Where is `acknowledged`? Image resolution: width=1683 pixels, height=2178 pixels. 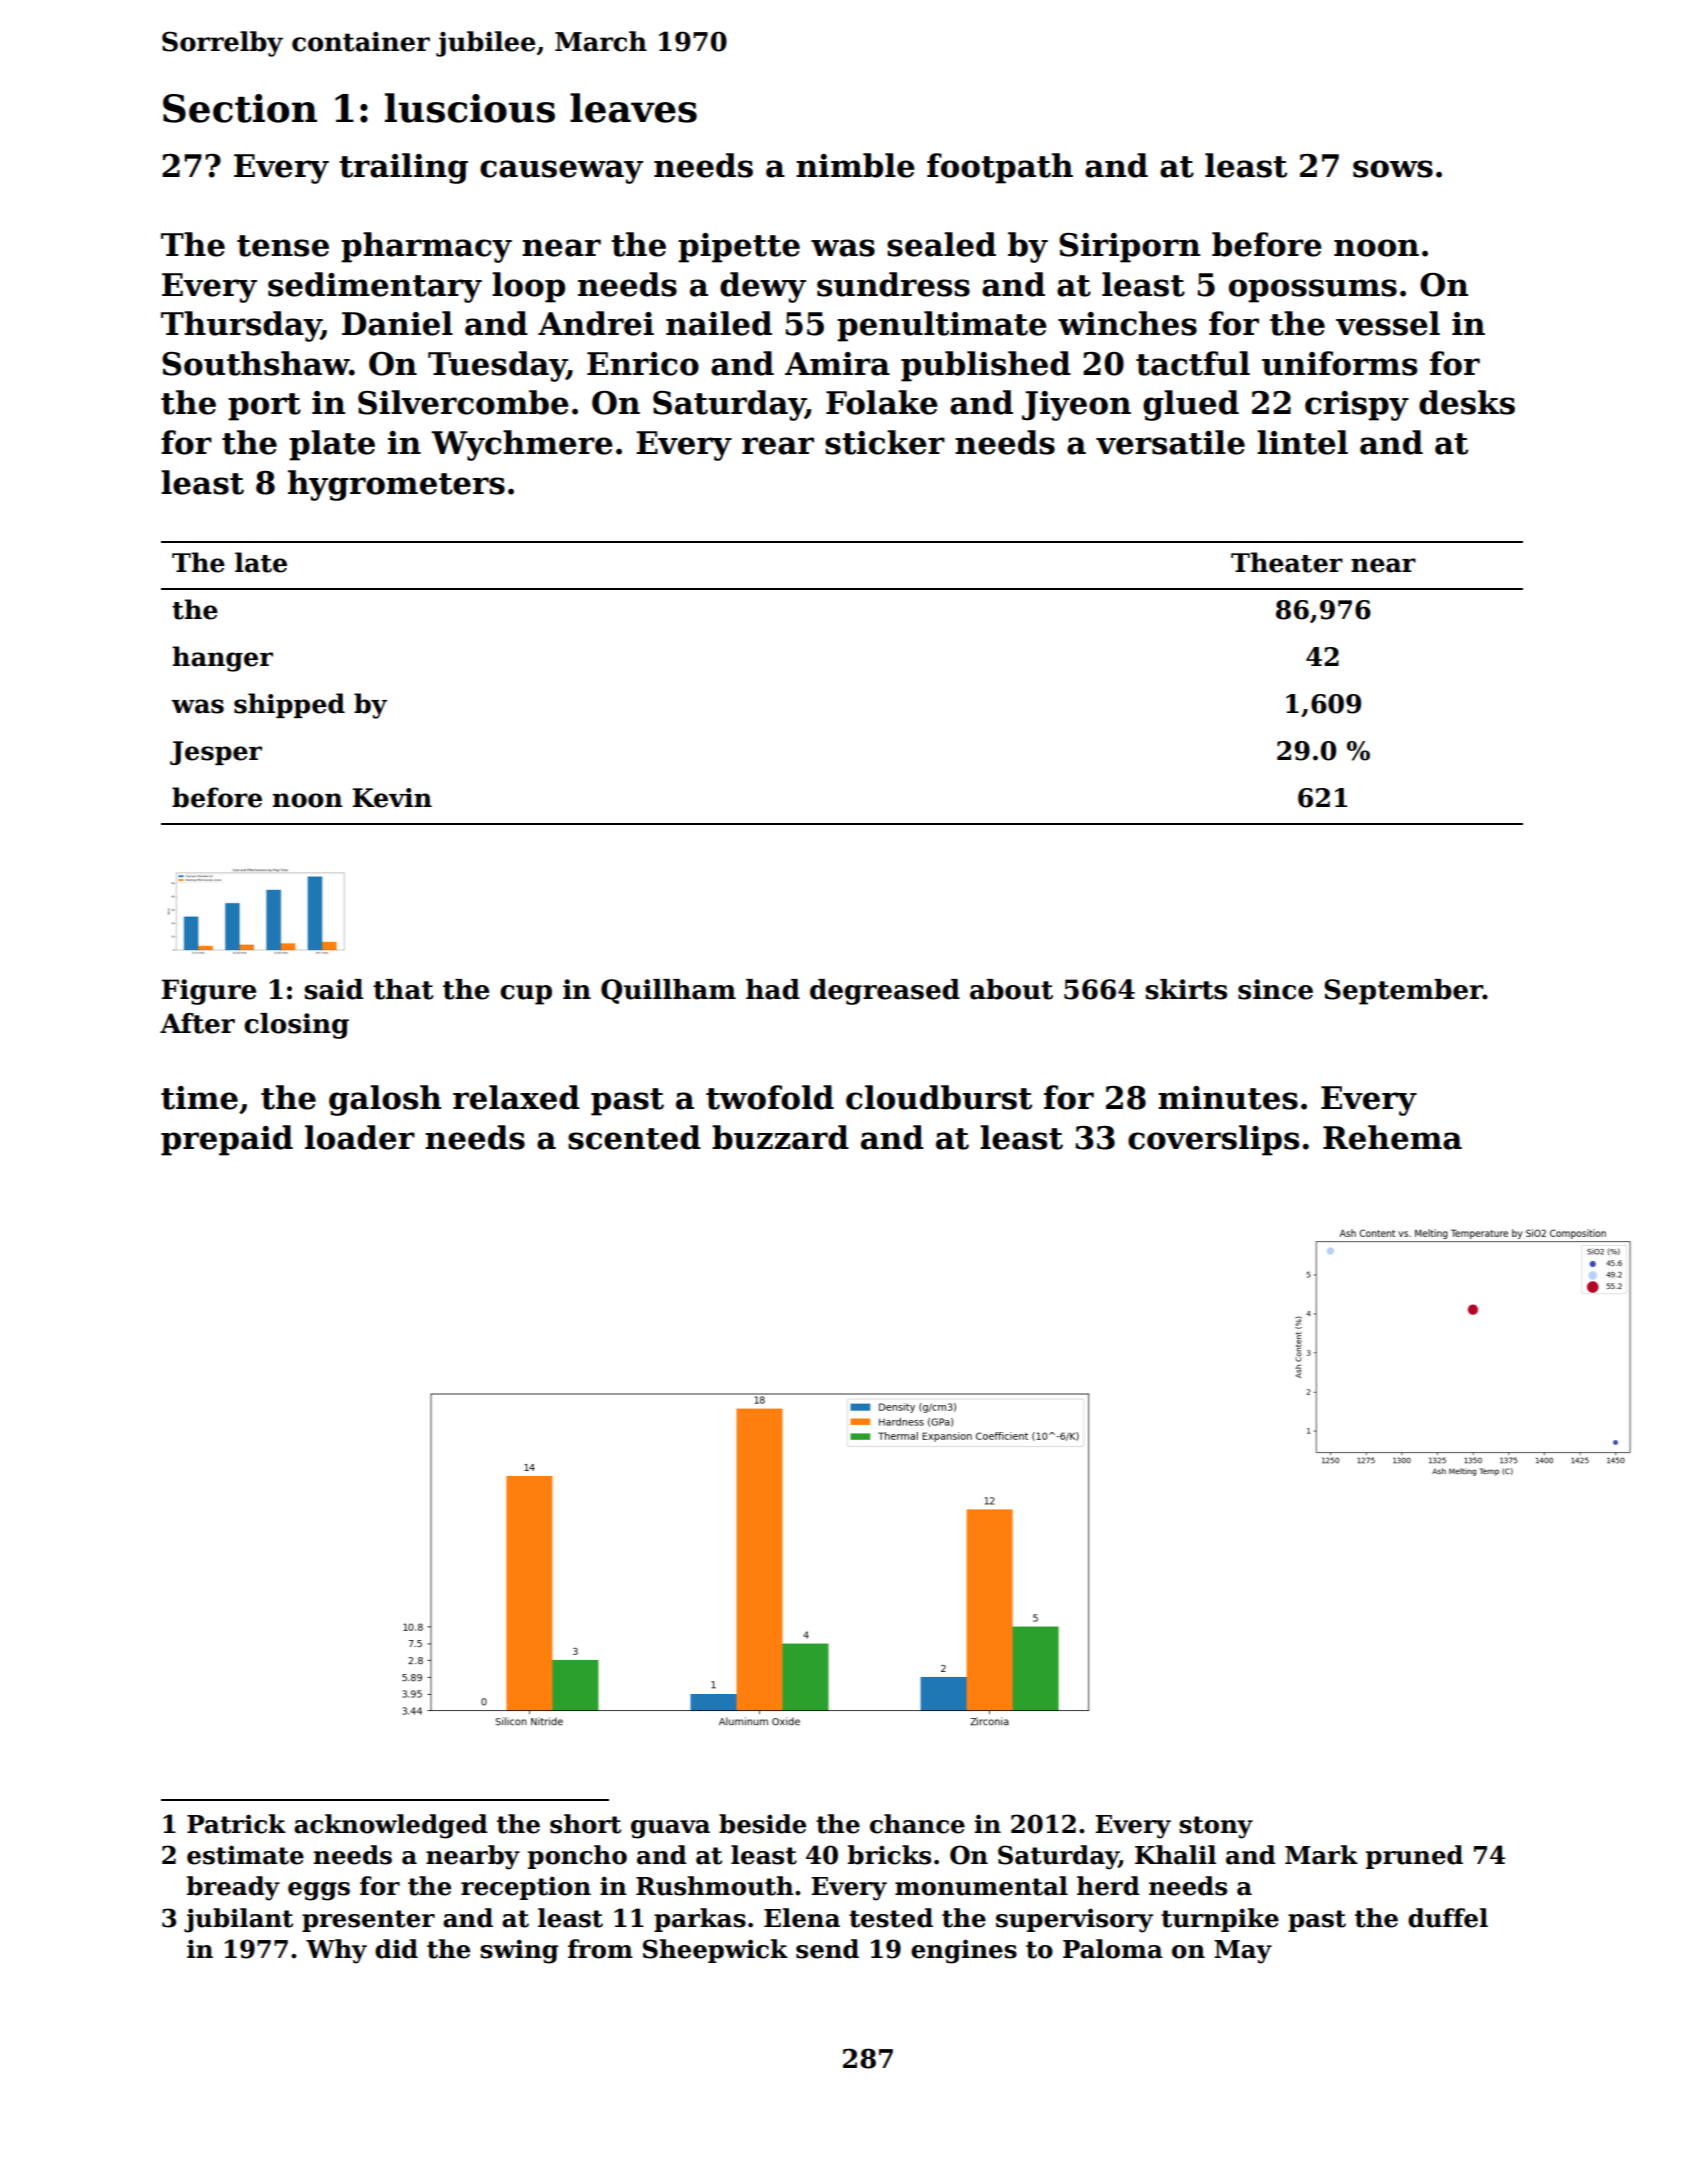 acknowledged is located at coordinates (391, 1826).
